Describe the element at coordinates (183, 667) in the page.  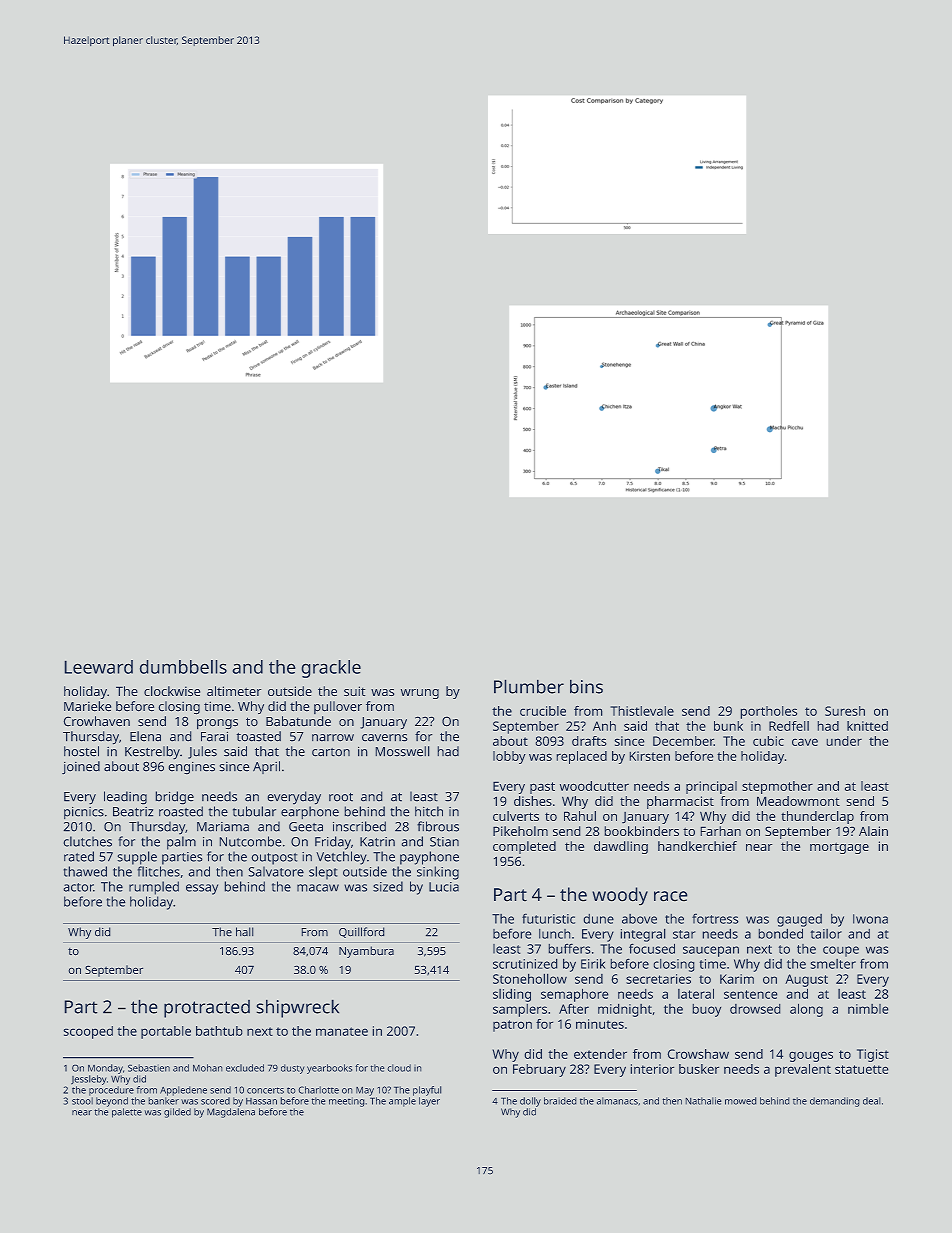
I see `dumbbells` at that location.
